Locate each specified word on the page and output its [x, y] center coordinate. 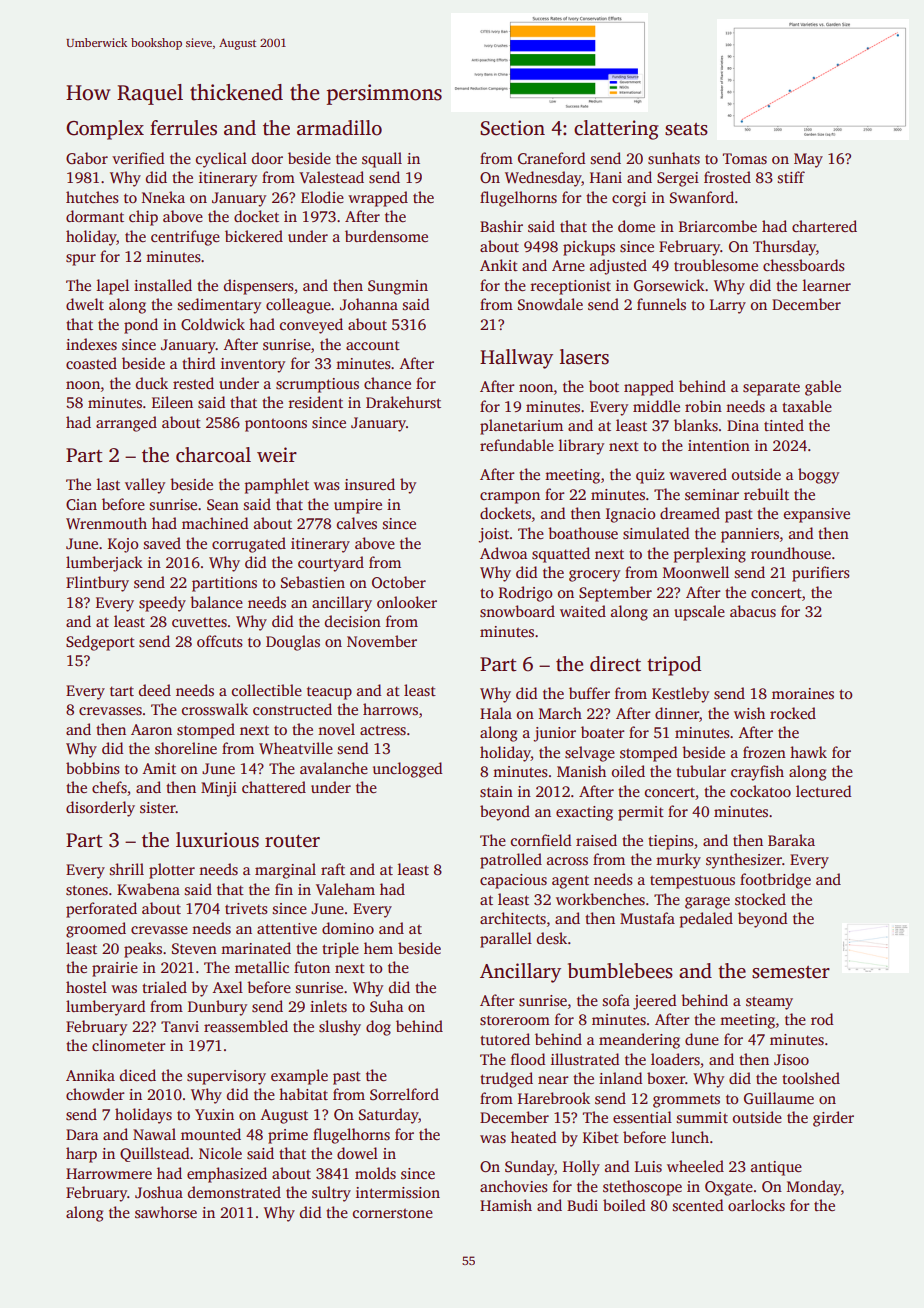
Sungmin [398, 287]
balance [216, 602]
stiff [791, 177]
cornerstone [392, 1214]
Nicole [220, 1153]
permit [641, 813]
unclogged [407, 770]
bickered [254, 236]
